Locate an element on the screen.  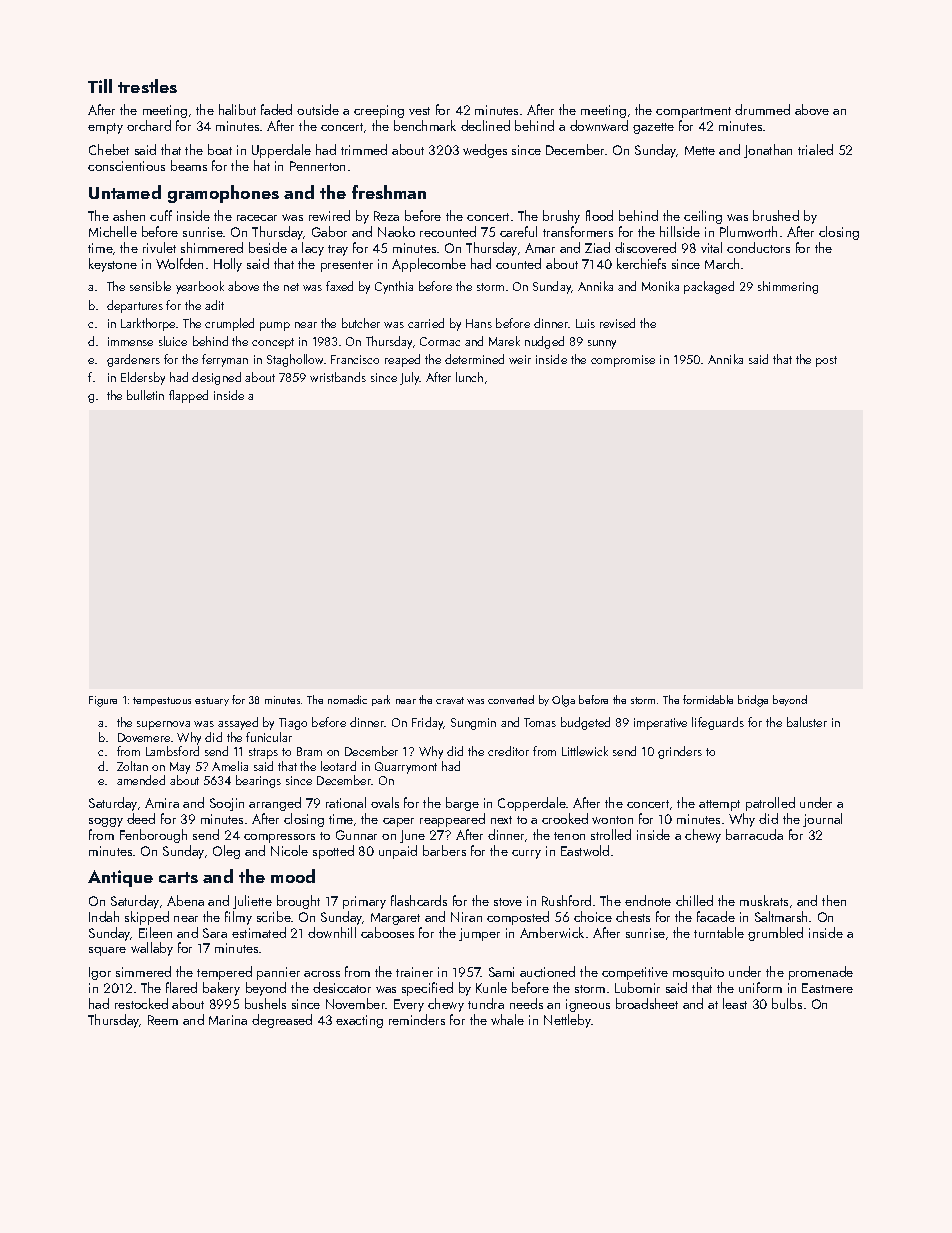
formidable is located at coordinates (708, 699).
